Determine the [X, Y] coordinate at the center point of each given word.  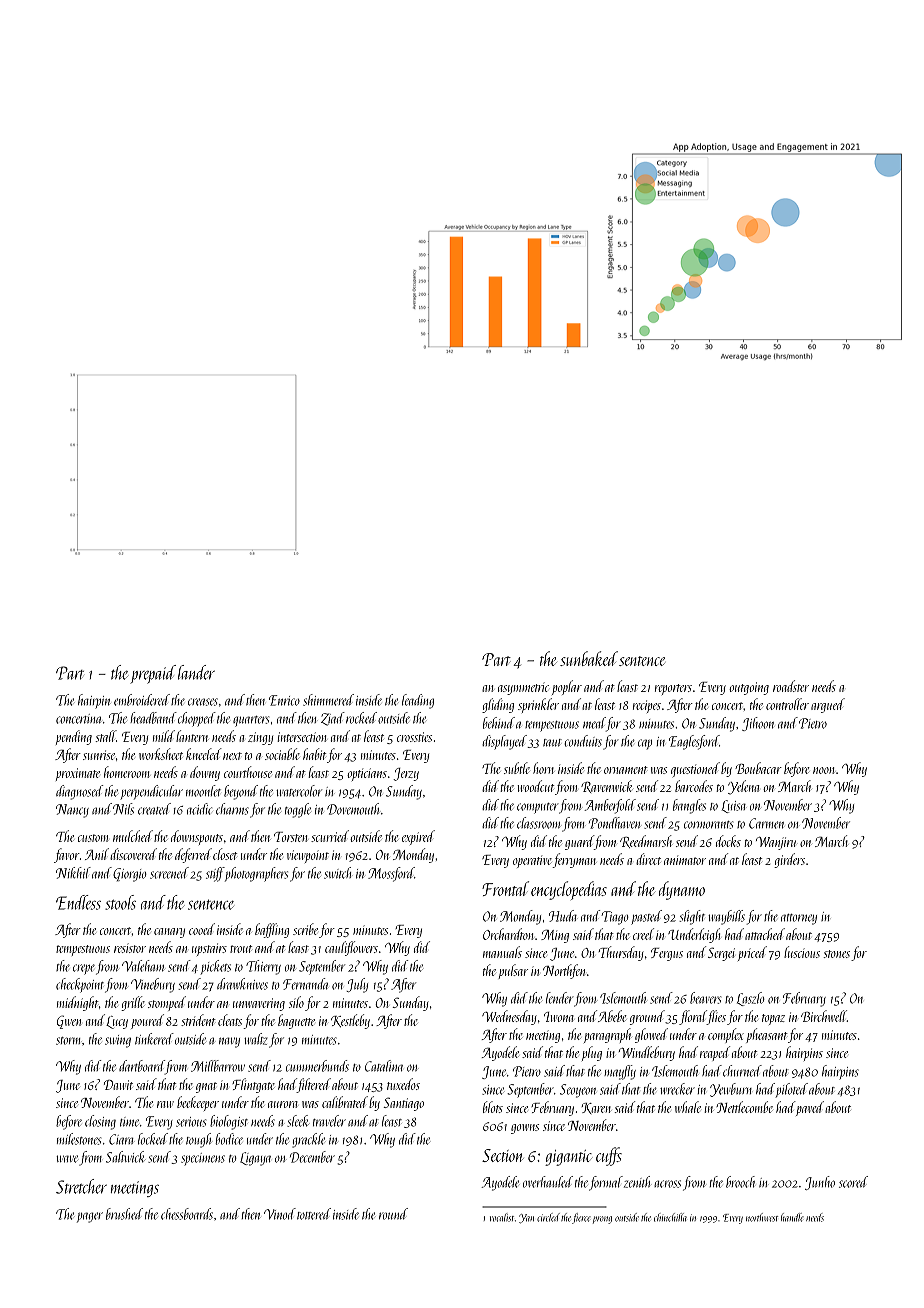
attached [765, 934]
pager [90, 1217]
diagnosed [79, 792]
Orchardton [508, 934]
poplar [567, 687]
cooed [202, 929]
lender [560, 998]
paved [810, 1108]
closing [100, 1122]
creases [203, 702]
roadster [791, 686]
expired [418, 837]
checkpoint [80, 985]
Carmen [766, 823]
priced [752, 953]
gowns [525, 1129]
